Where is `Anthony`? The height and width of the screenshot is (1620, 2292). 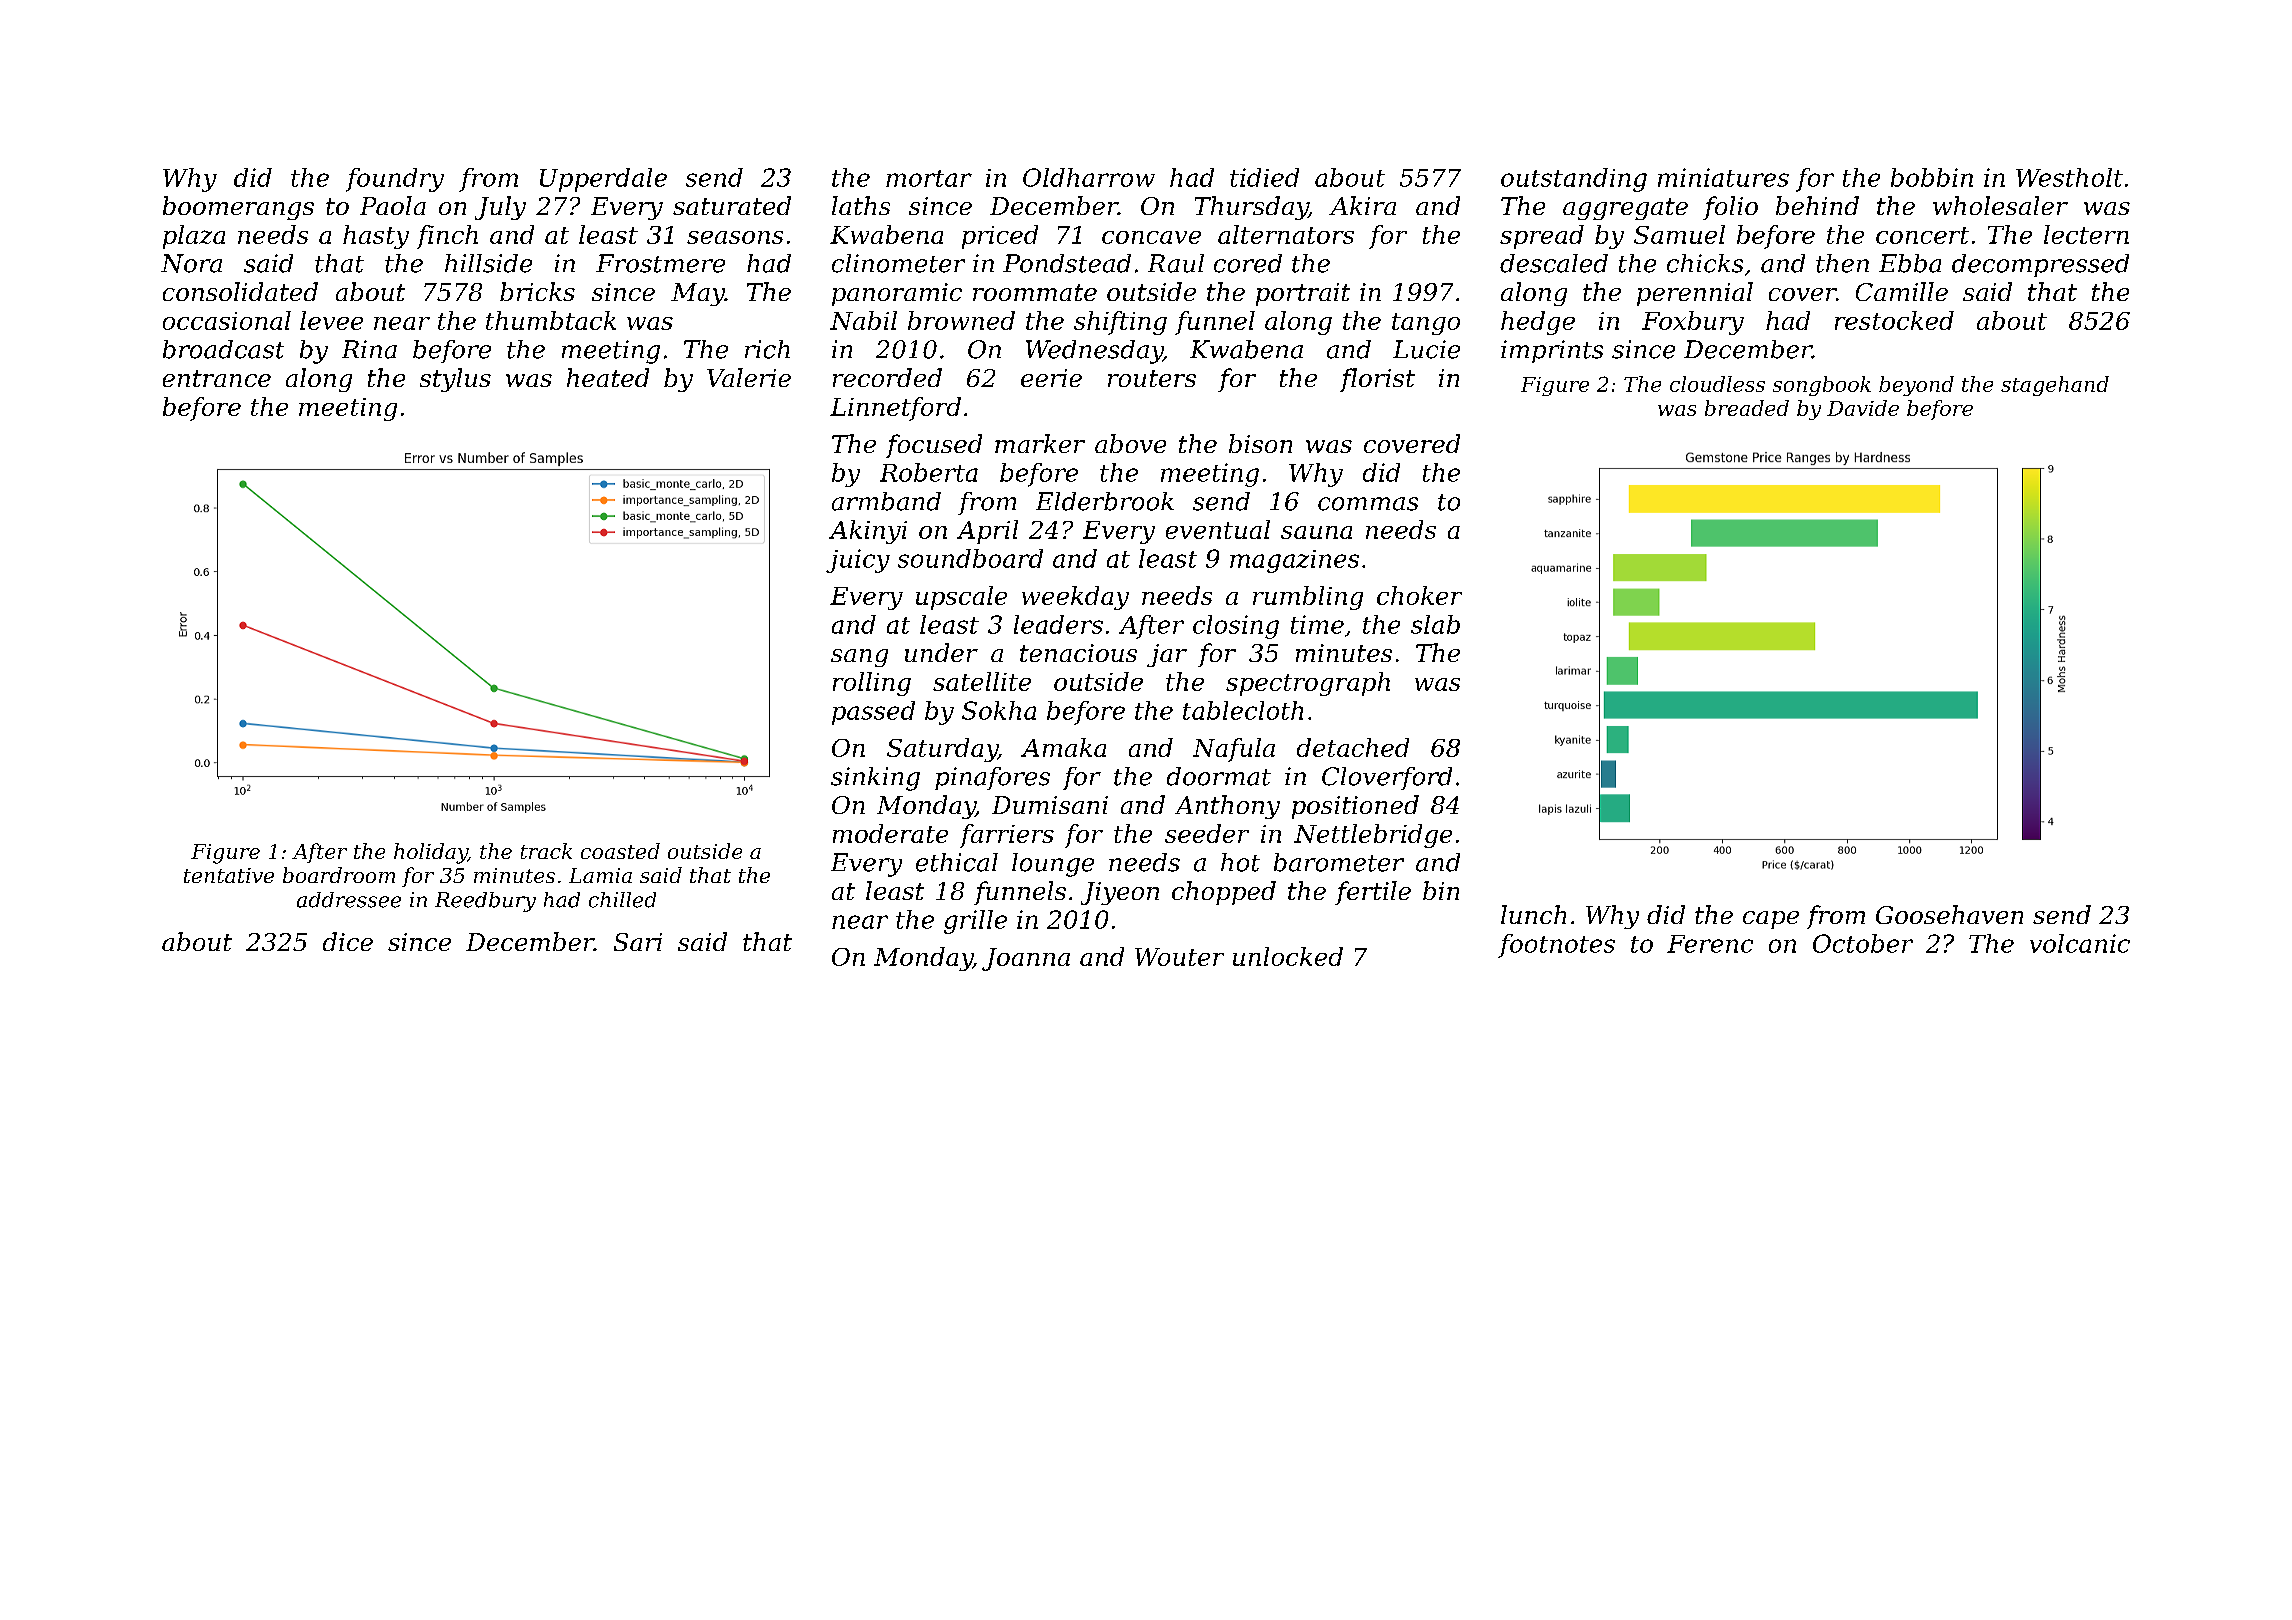 Anthony is located at coordinates (1227, 807).
